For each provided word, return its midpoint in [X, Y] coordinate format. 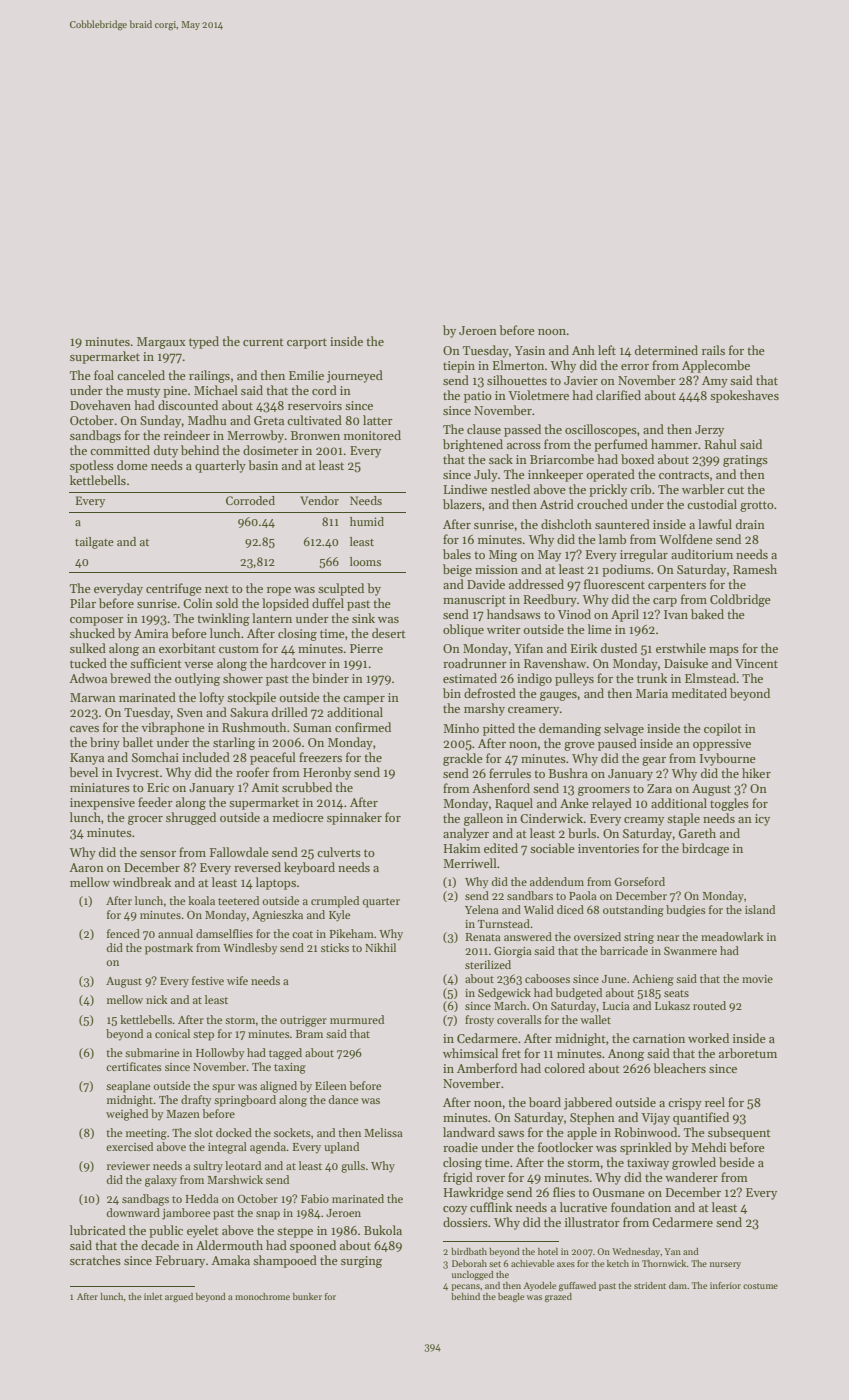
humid [367, 521]
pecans [465, 1287]
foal [104, 375]
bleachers [679, 1068]
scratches [95, 1260]
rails [713, 350]
